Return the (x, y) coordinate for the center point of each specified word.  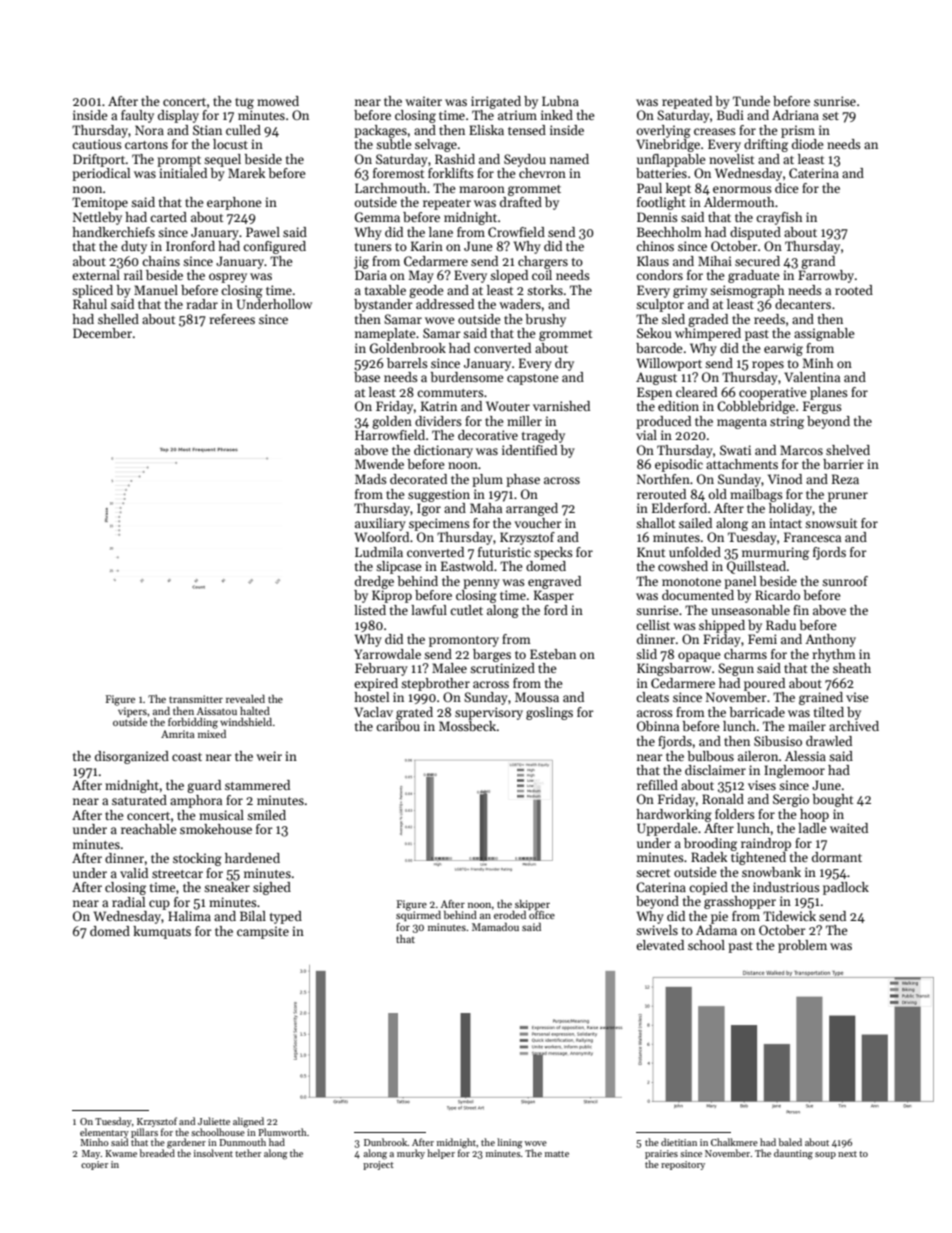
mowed (278, 101)
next (847, 1154)
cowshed (683, 566)
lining (509, 1143)
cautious (97, 144)
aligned (248, 1122)
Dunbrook (386, 1142)
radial (128, 902)
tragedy (543, 436)
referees (232, 319)
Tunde (751, 101)
